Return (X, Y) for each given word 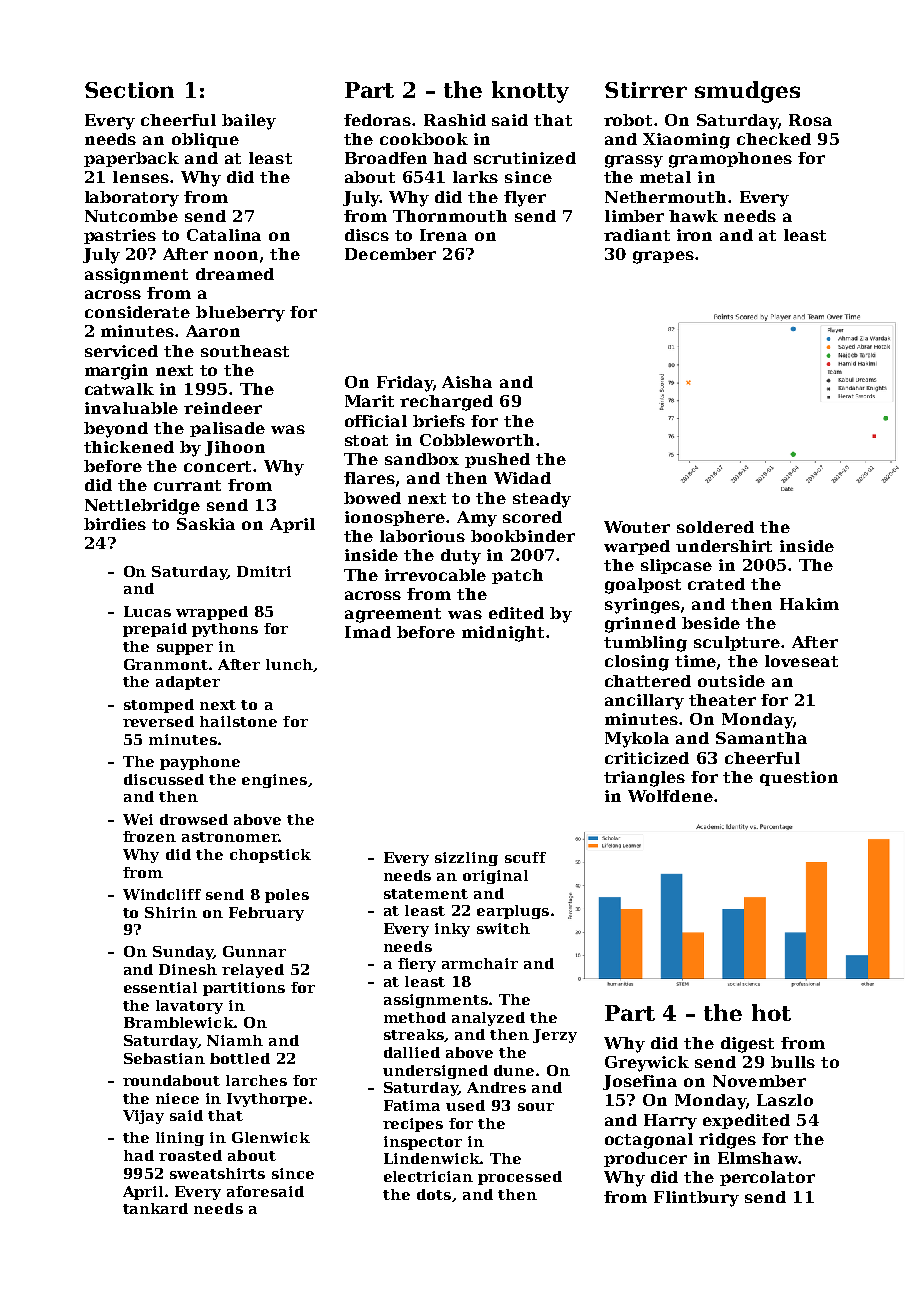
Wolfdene (670, 796)
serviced (121, 351)
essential (160, 987)
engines (274, 781)
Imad (368, 632)
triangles (644, 779)
